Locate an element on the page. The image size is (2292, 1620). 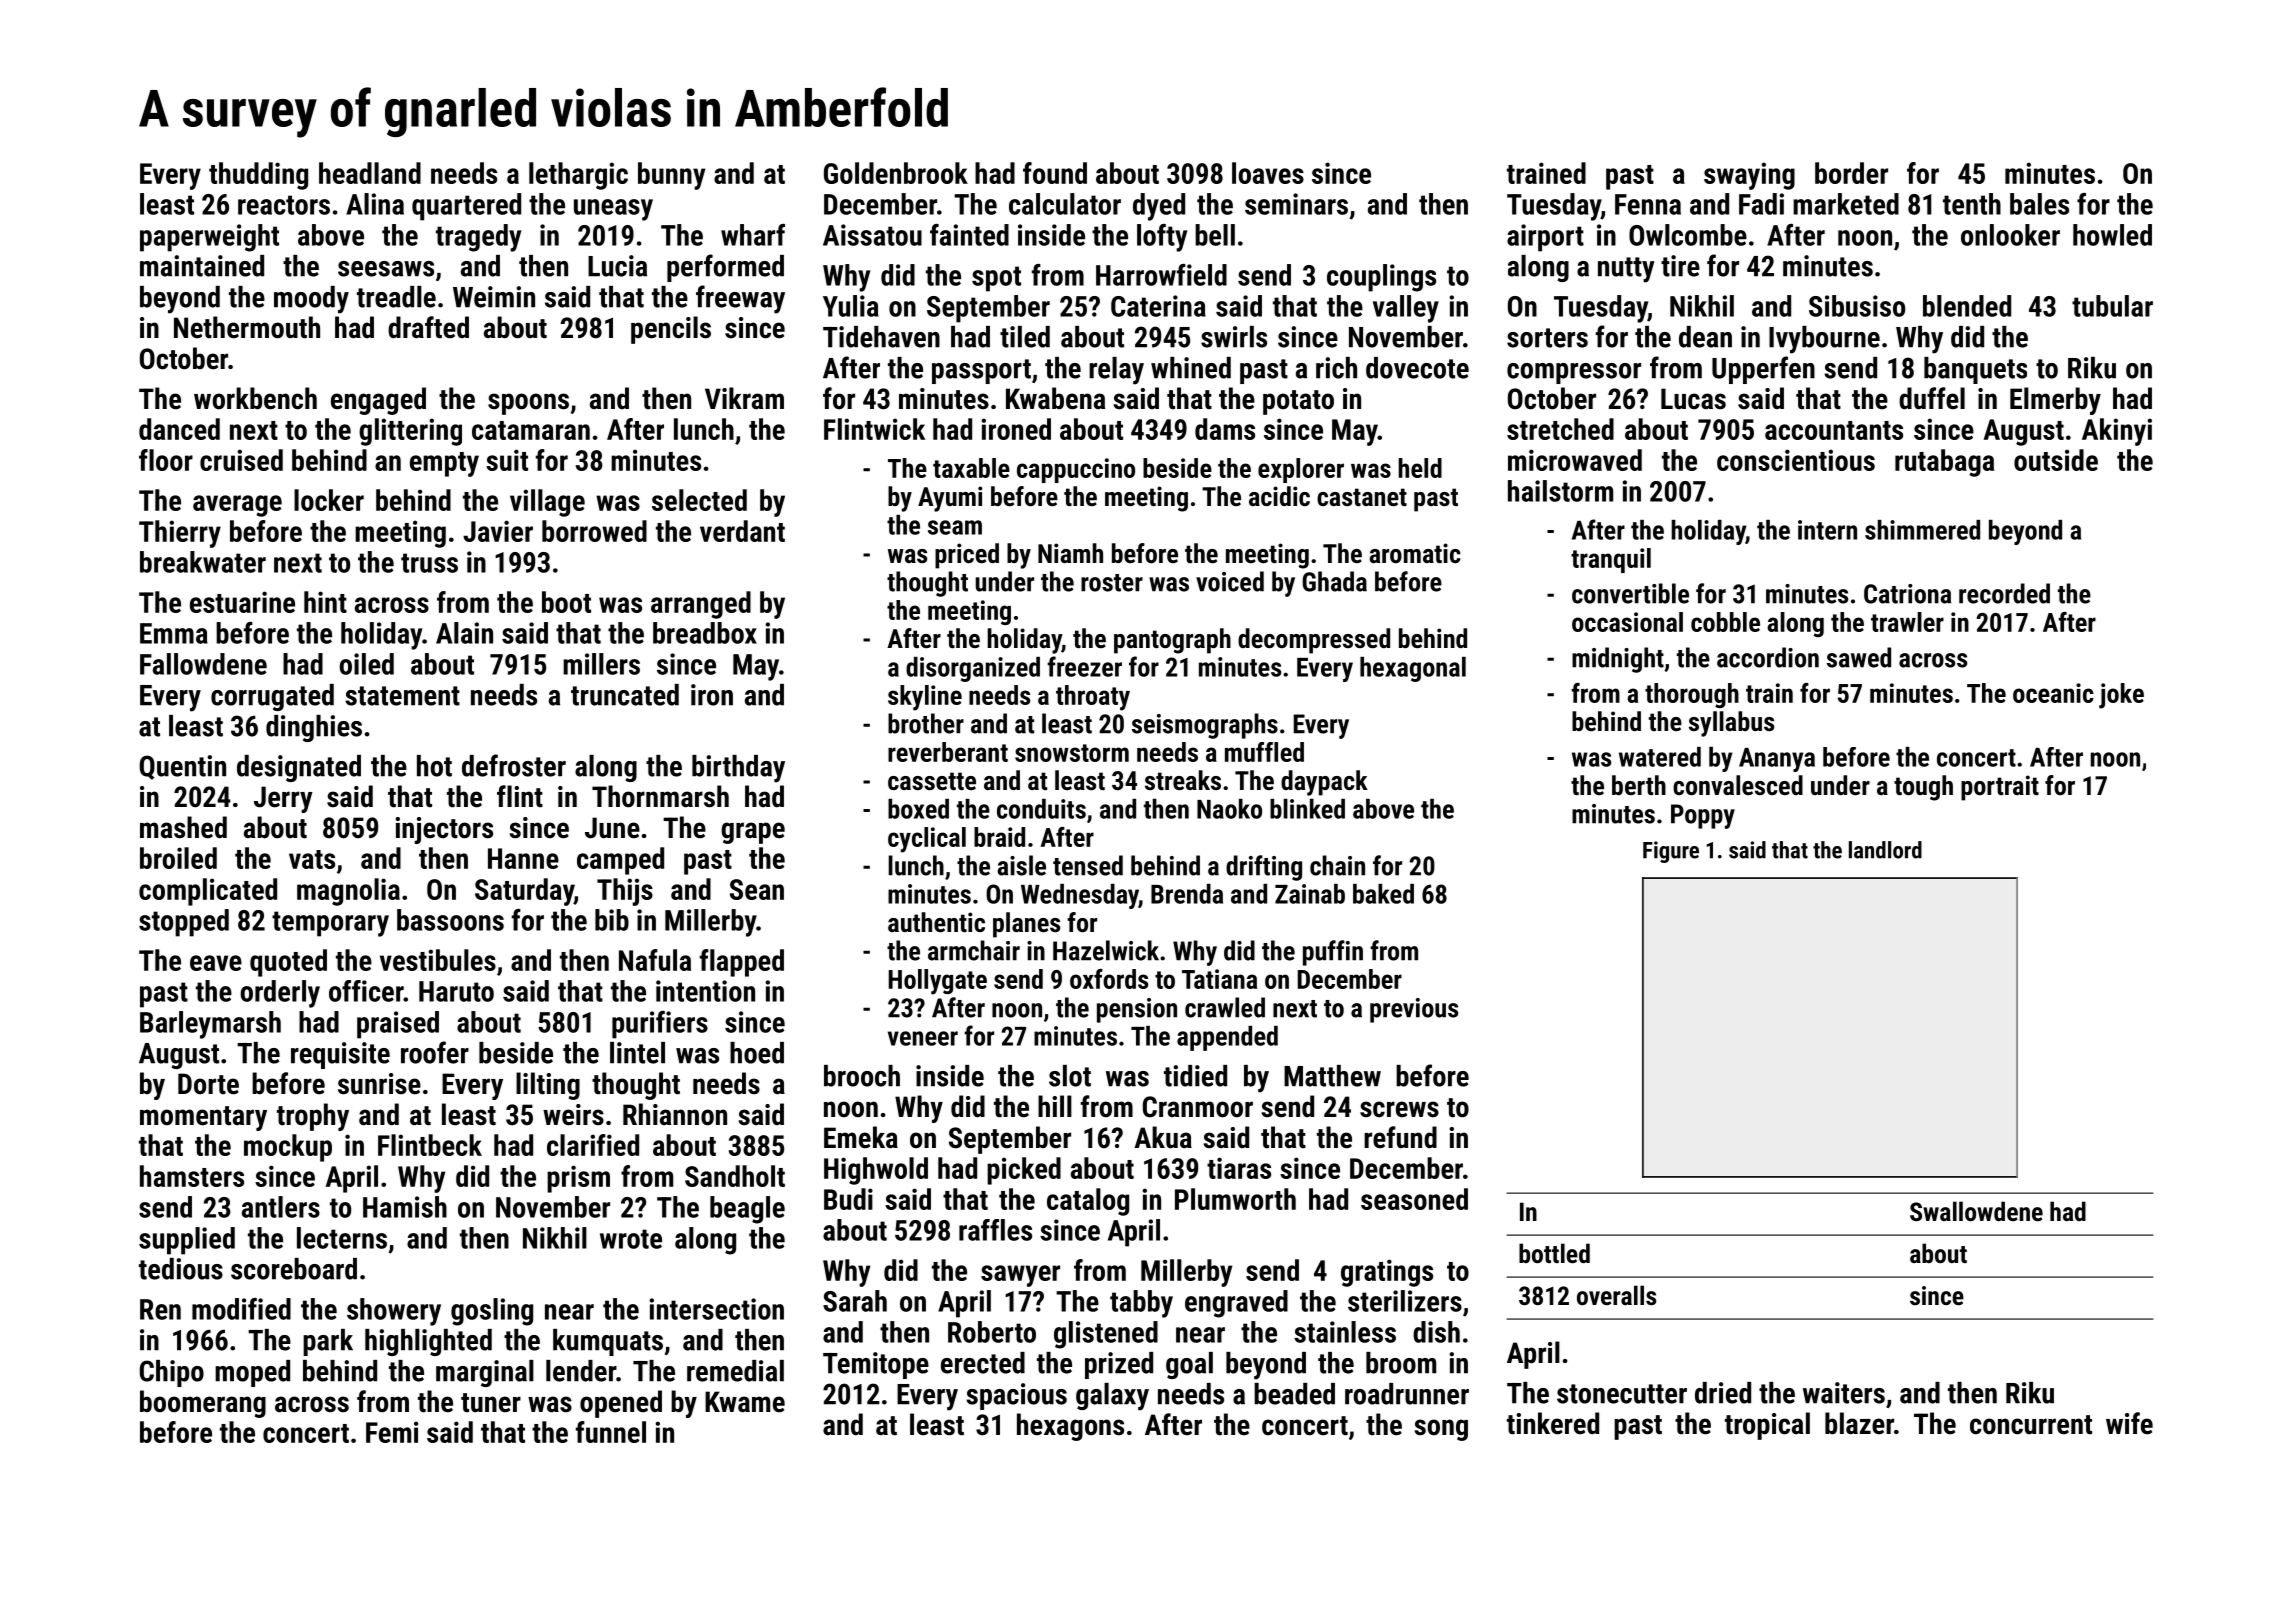
tubular is located at coordinates (2112, 306).
